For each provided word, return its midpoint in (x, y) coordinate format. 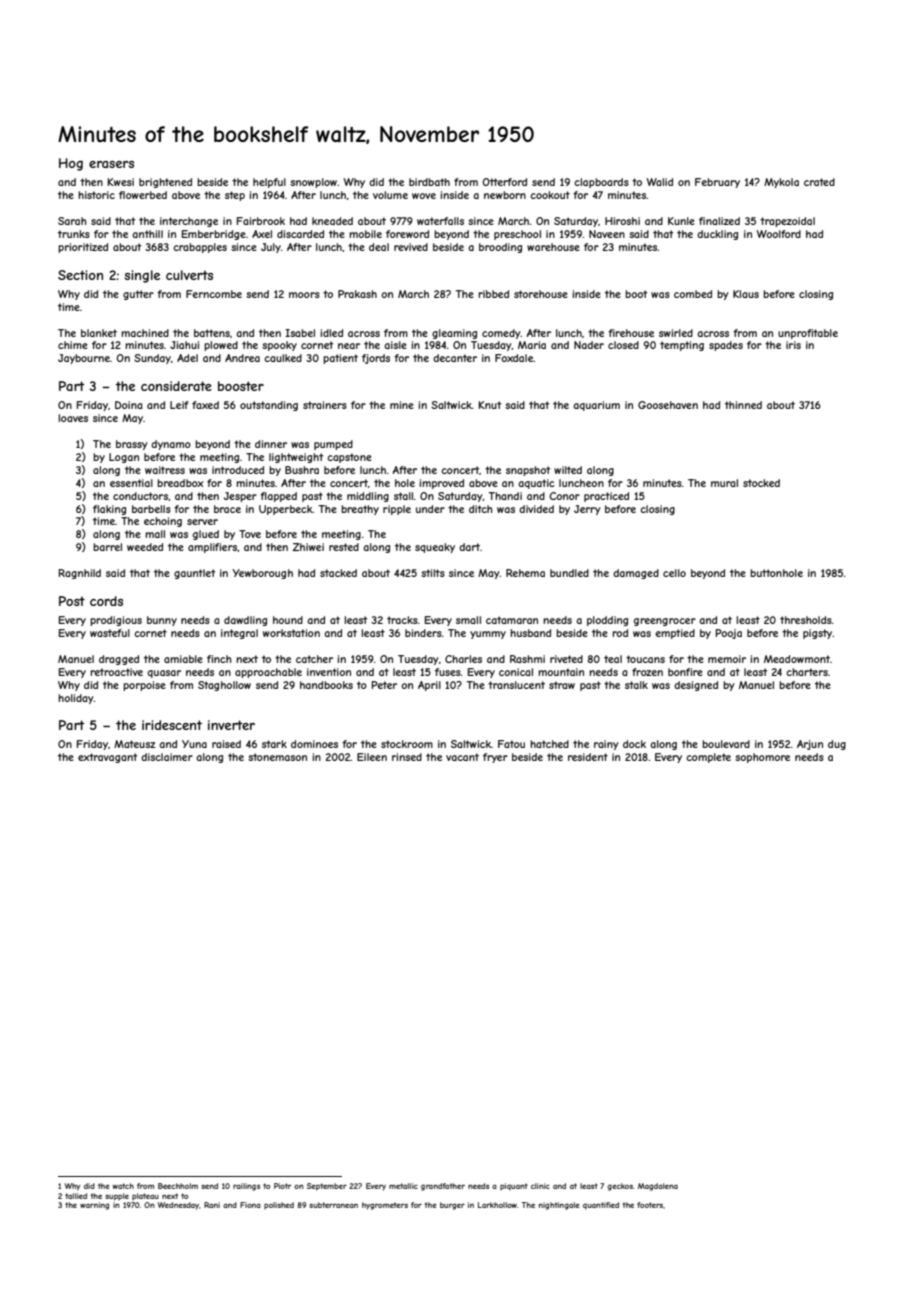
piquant (514, 1186)
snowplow (313, 183)
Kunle (681, 221)
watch (123, 1186)
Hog (71, 164)
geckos (620, 1187)
